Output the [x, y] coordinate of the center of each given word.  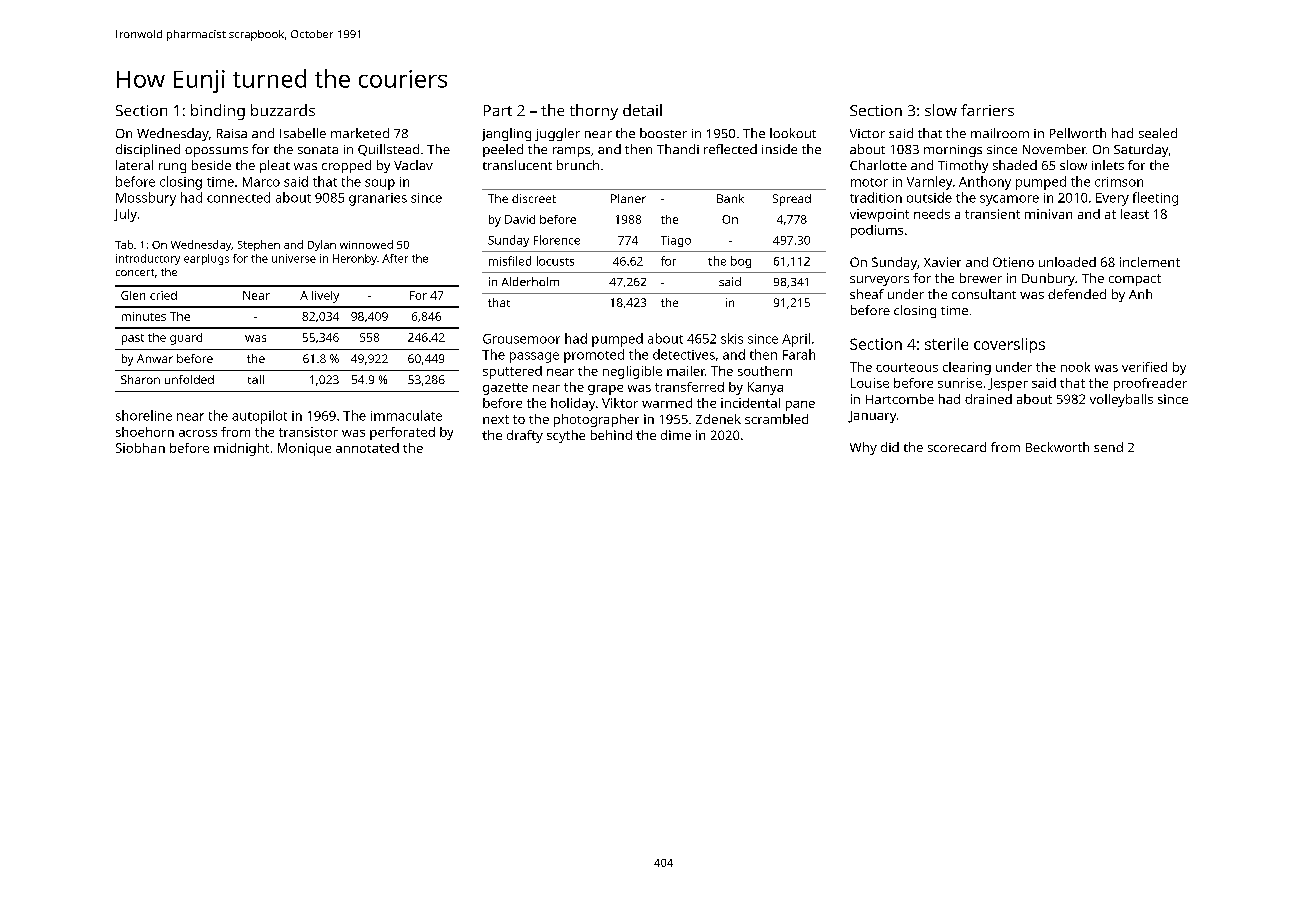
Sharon [140, 379]
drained [988, 399]
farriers [987, 110]
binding [218, 112]
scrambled [776, 419]
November [1054, 149]
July [125, 215]
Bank [730, 198]
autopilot [259, 417]
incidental [750, 403]
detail [642, 110]
